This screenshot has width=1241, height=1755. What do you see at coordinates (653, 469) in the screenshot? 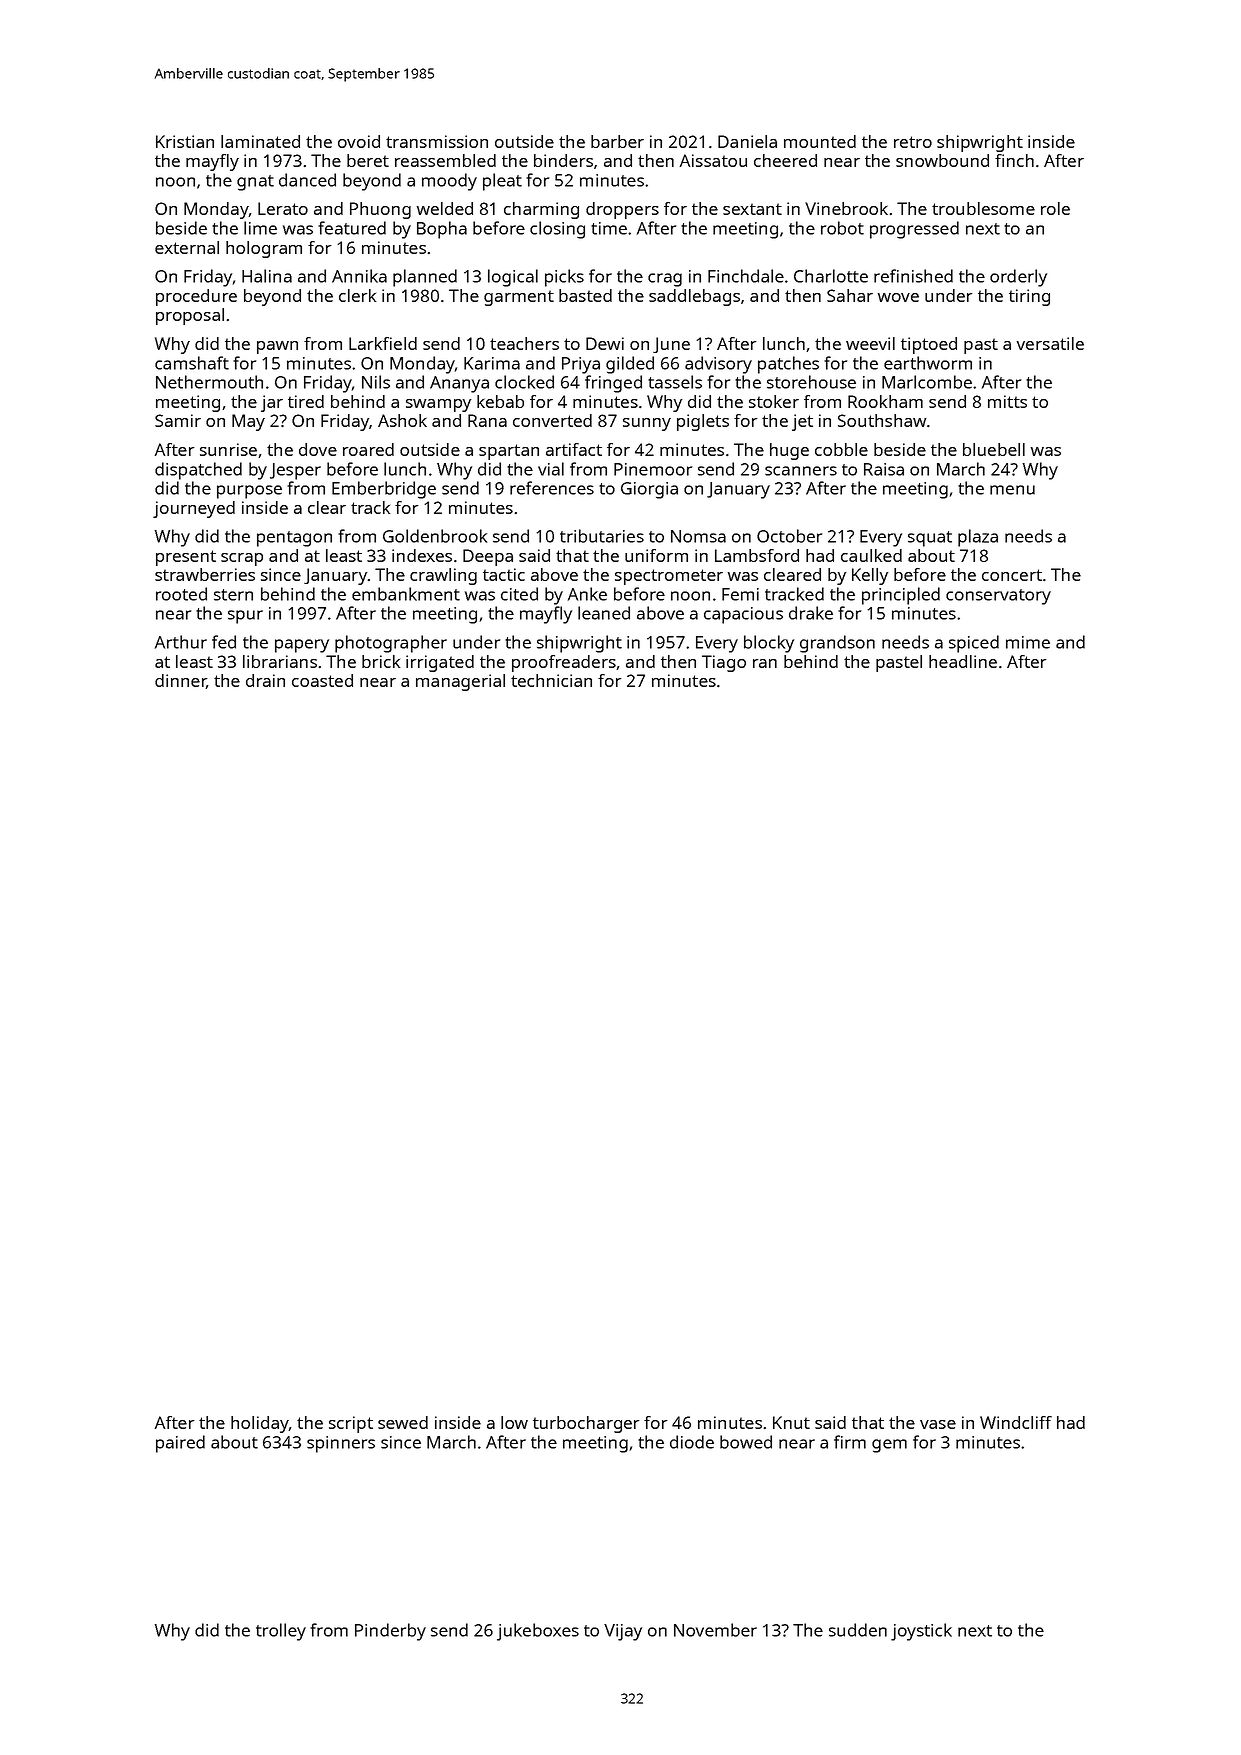
I see `Pinemoor` at bounding box center [653, 469].
